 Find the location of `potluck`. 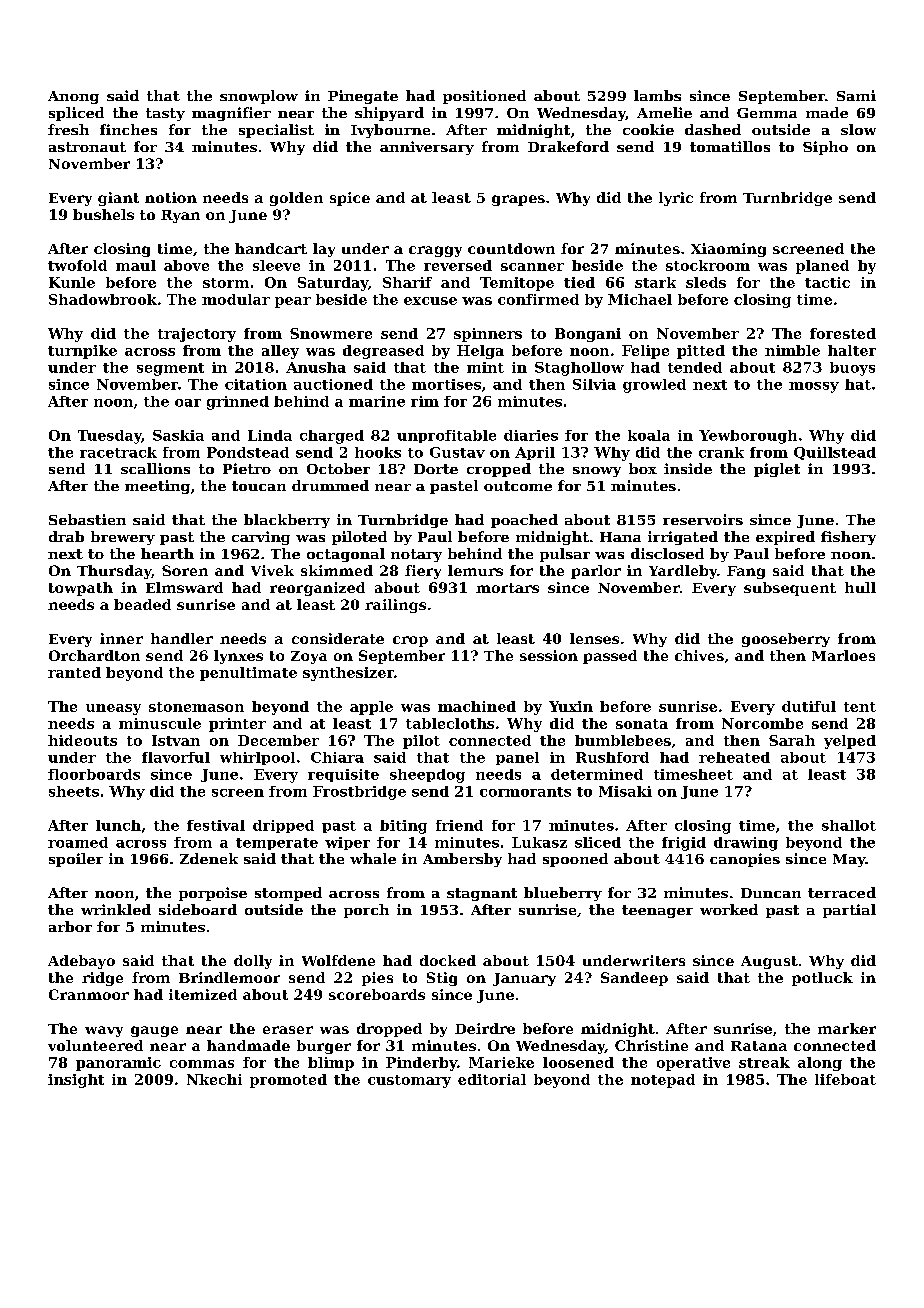

potluck is located at coordinates (822, 979).
